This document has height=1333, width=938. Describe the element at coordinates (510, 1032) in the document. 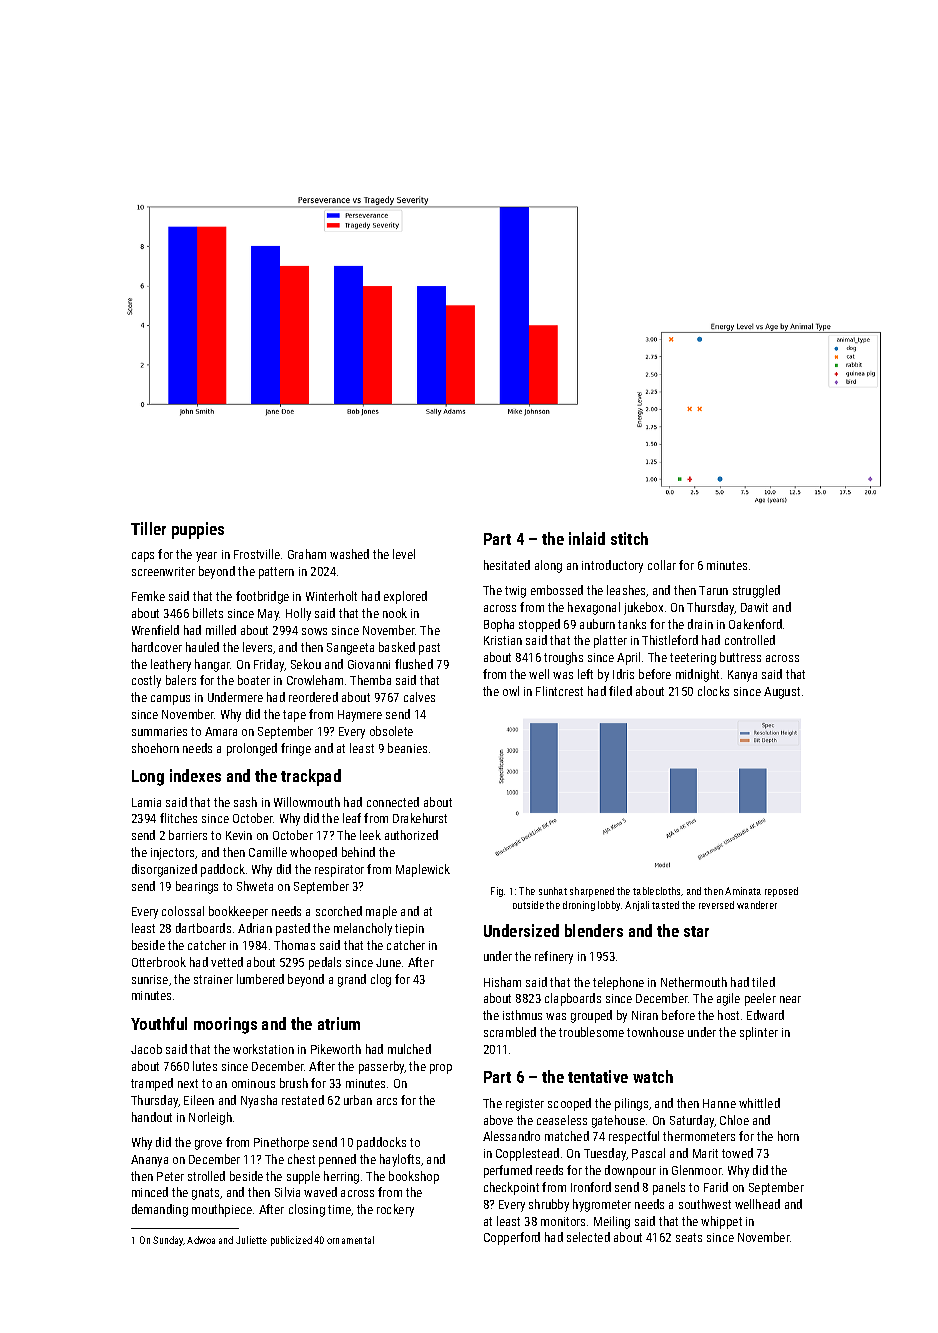

I see `scrambled` at that location.
